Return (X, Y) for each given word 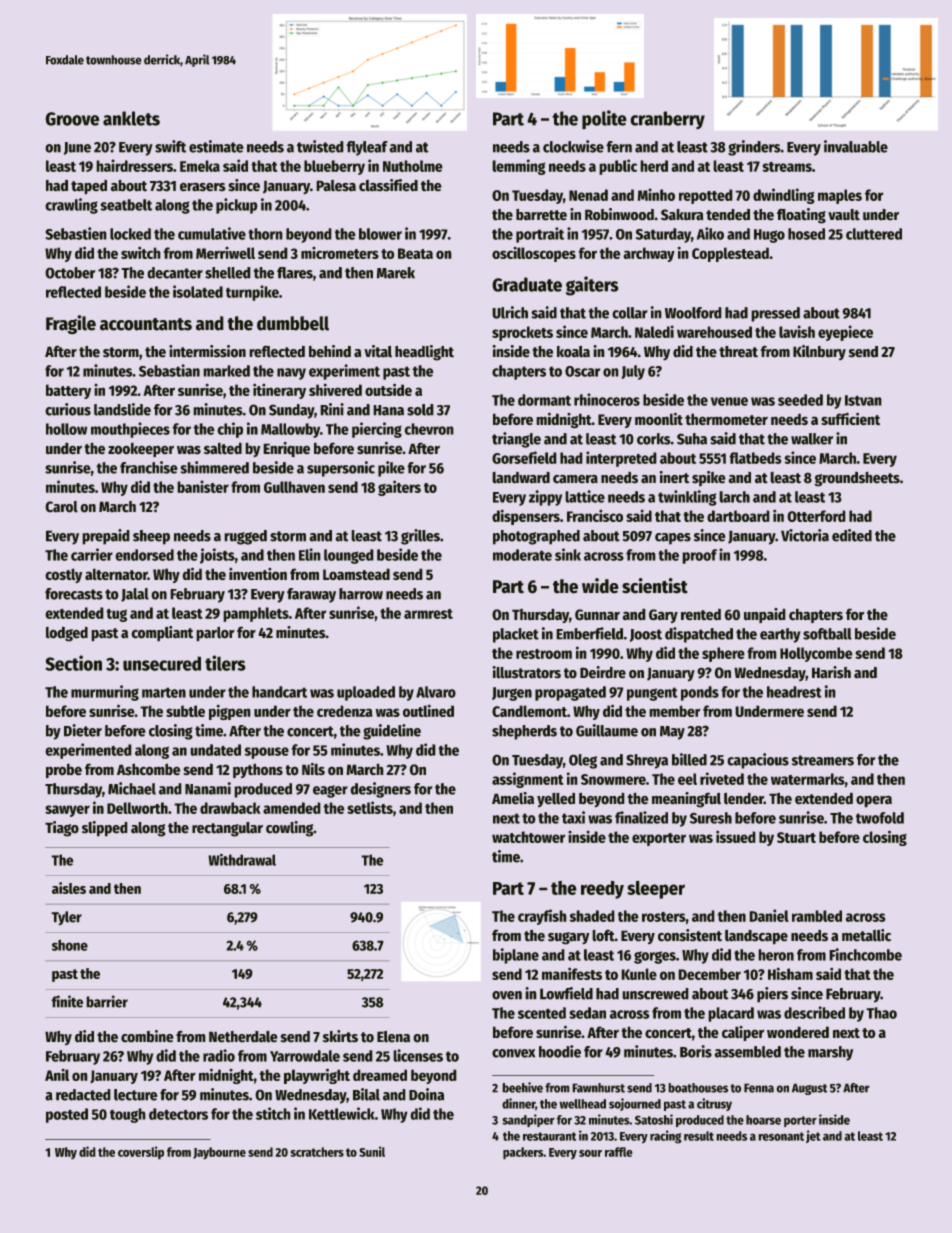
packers (523, 1153)
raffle (619, 1152)
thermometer (726, 419)
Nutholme (413, 166)
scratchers (317, 1152)
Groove (72, 119)
